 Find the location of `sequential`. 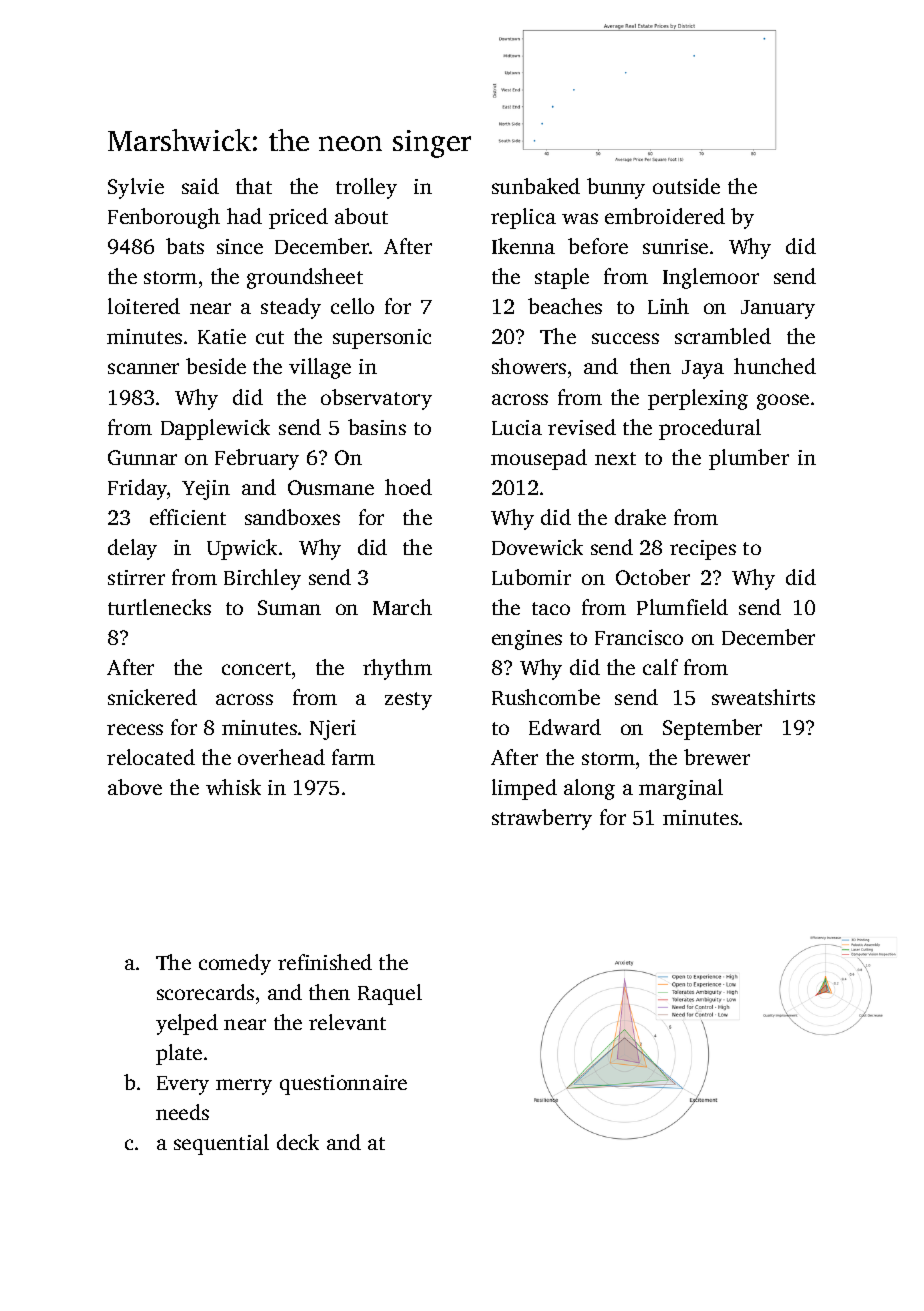

sequential is located at coordinates (221, 1144).
